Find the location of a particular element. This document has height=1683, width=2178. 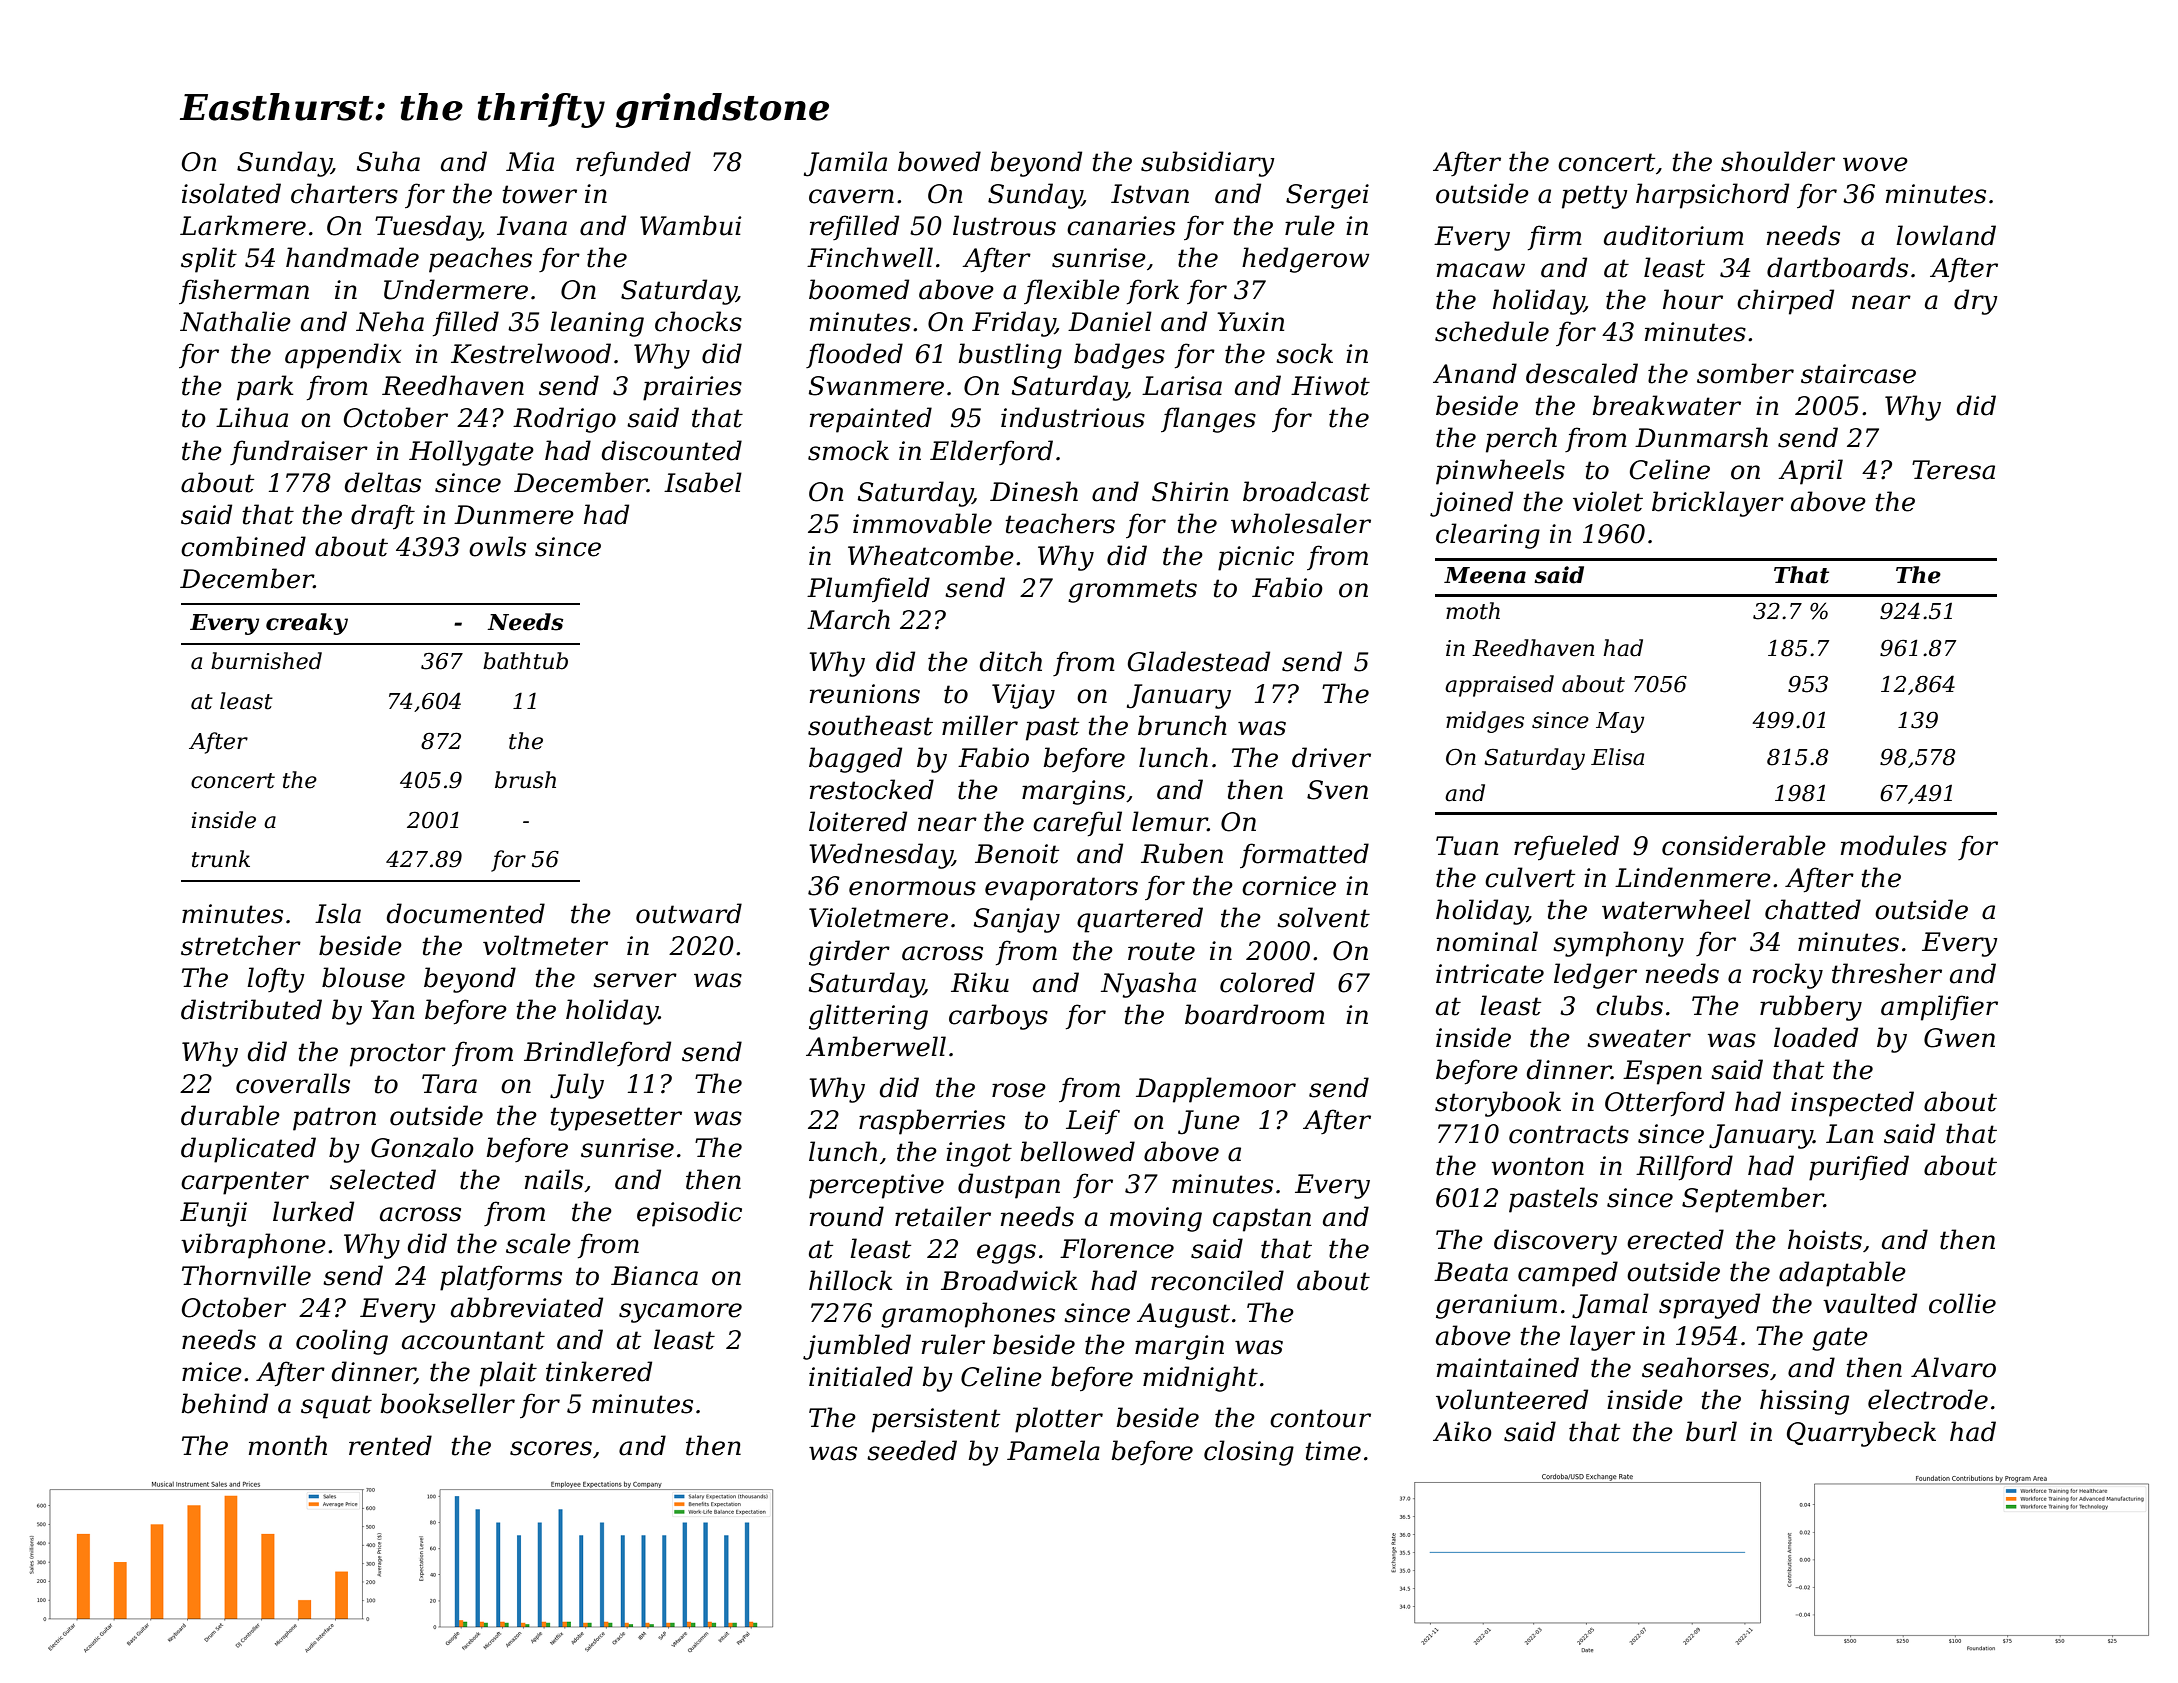

scores is located at coordinates (551, 1448).
